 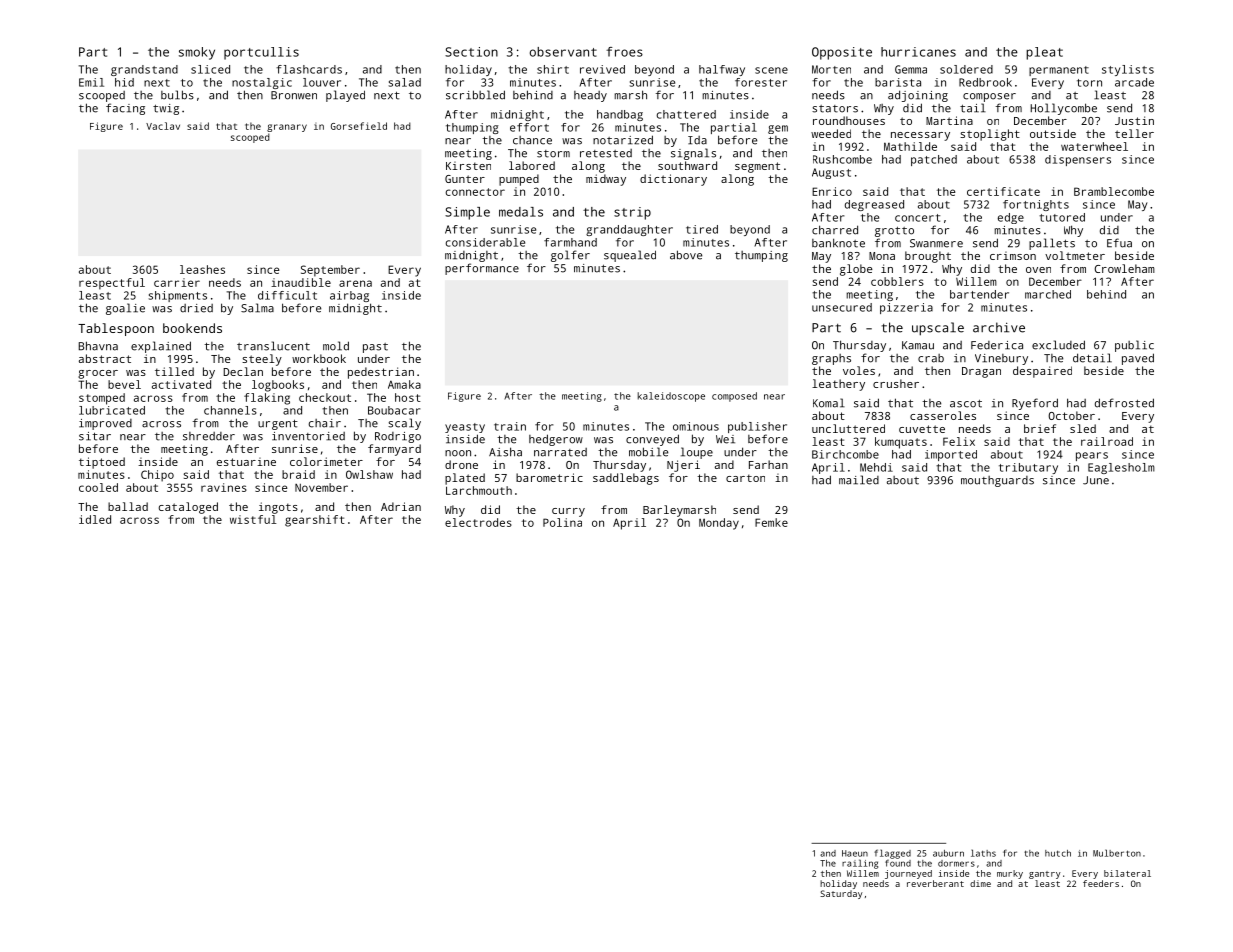 I want to click on Saturday, so click(x=841, y=894).
